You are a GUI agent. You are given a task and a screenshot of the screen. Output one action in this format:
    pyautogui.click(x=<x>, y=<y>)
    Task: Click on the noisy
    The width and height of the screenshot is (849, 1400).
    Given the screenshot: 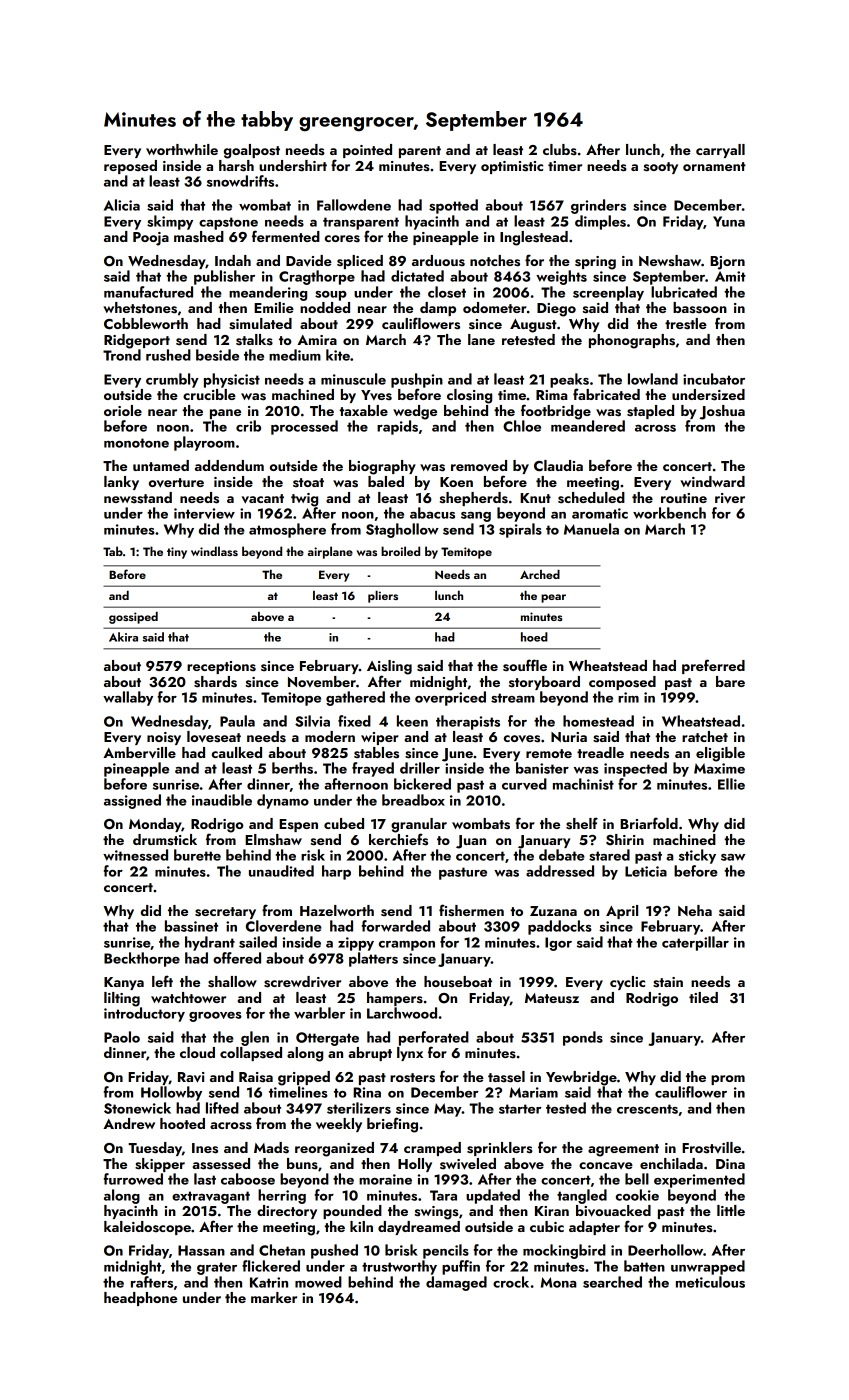 What is the action you would take?
    pyautogui.click(x=164, y=738)
